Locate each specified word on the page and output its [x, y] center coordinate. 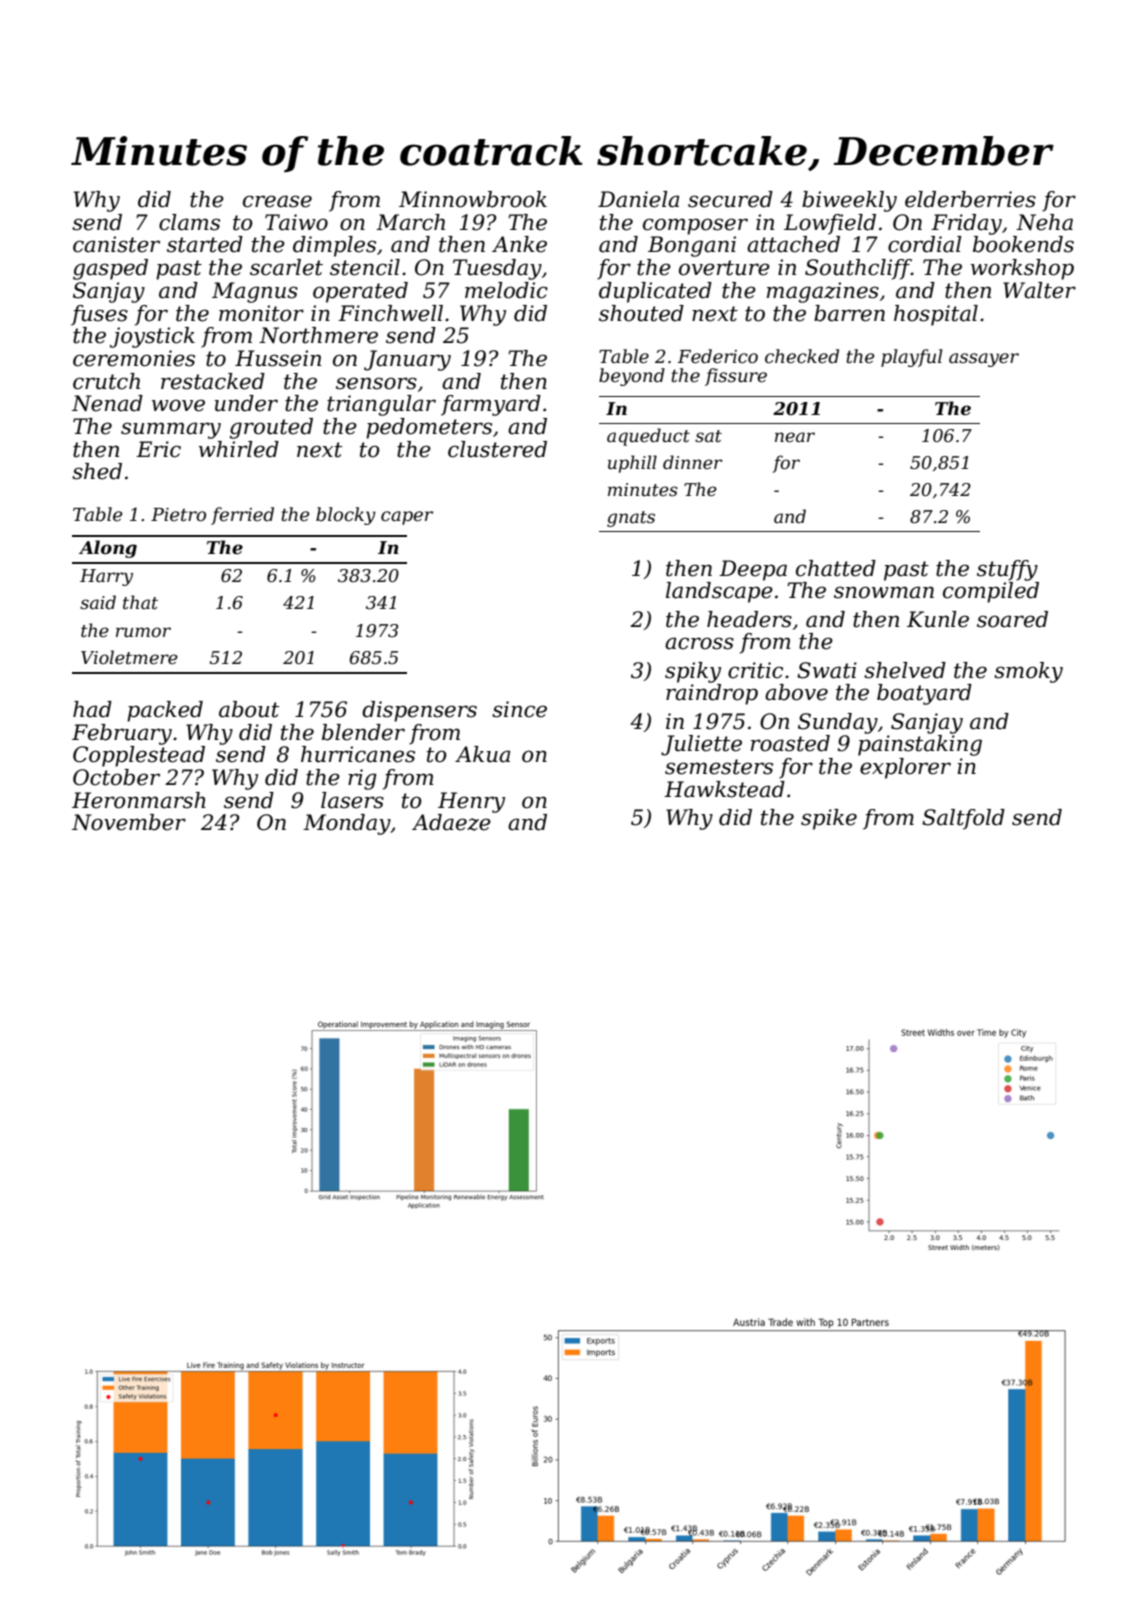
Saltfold [963, 819]
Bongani [692, 246]
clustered [497, 449]
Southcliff [858, 269]
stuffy [1007, 570]
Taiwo [296, 222]
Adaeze [451, 822]
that [140, 602]
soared [1012, 619]
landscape [719, 592]
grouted [271, 428]
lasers [352, 800]
